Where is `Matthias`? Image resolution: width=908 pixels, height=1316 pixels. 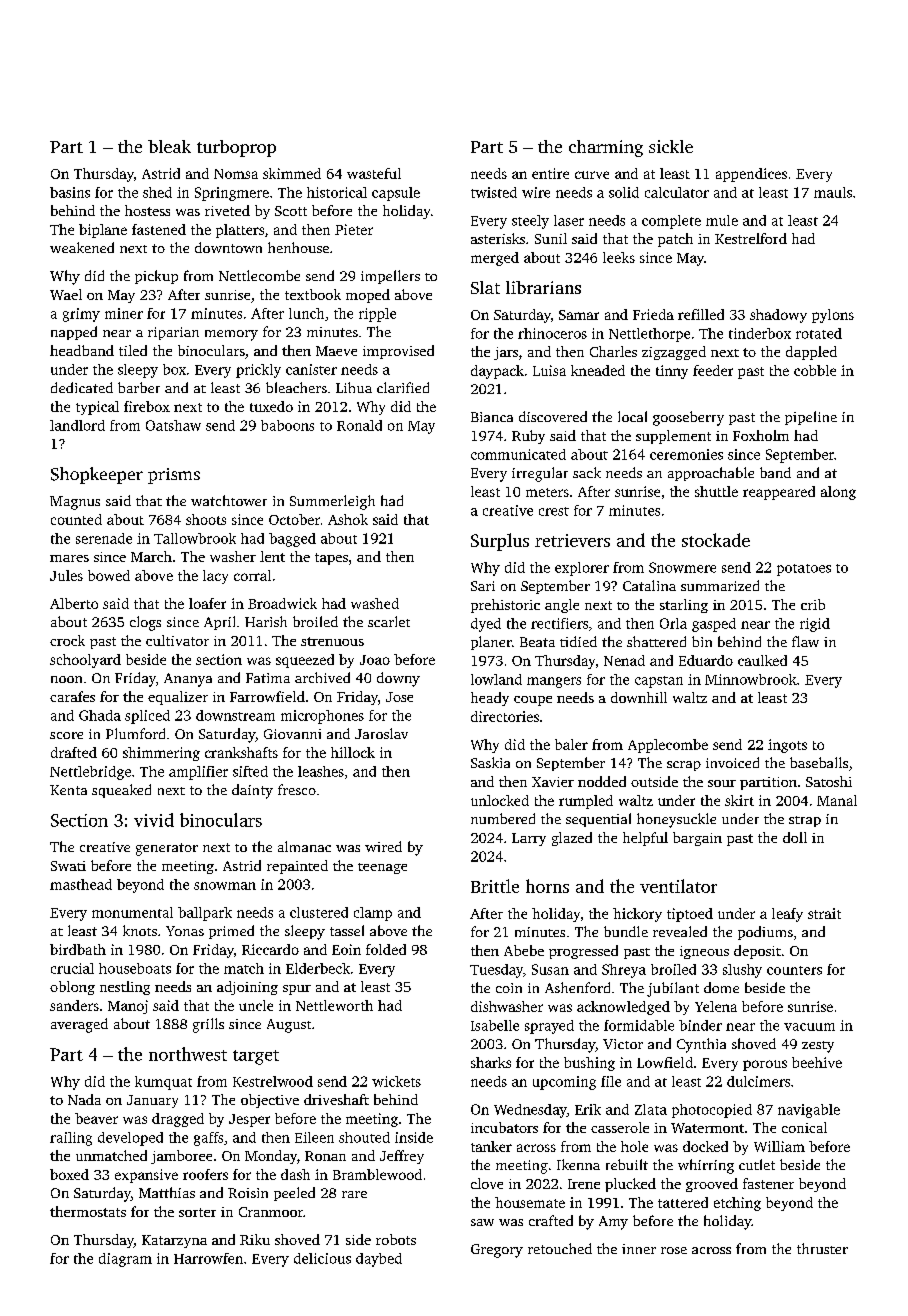
Matthias is located at coordinates (167, 1192).
